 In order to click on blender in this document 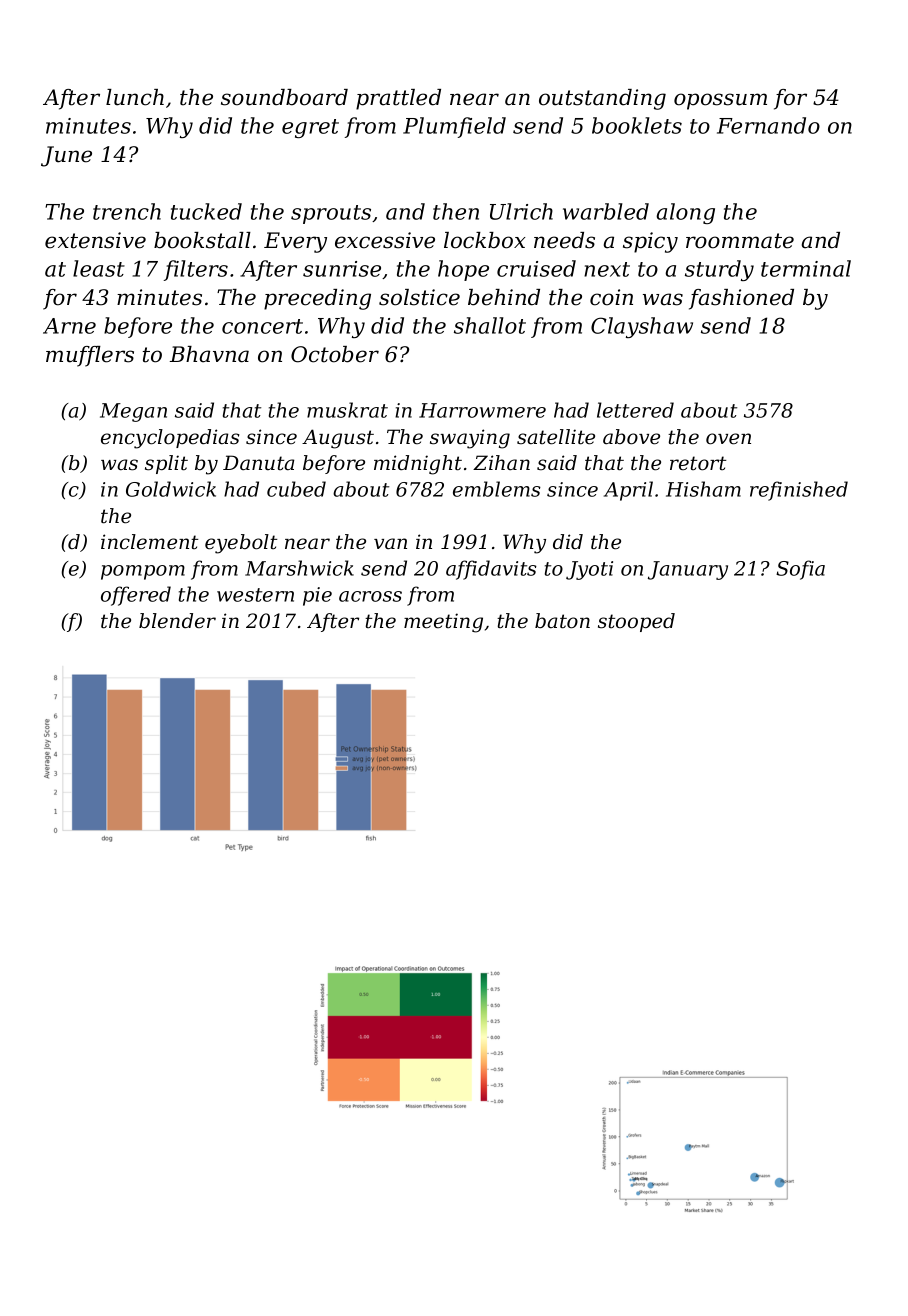, I will do `click(177, 621)`.
